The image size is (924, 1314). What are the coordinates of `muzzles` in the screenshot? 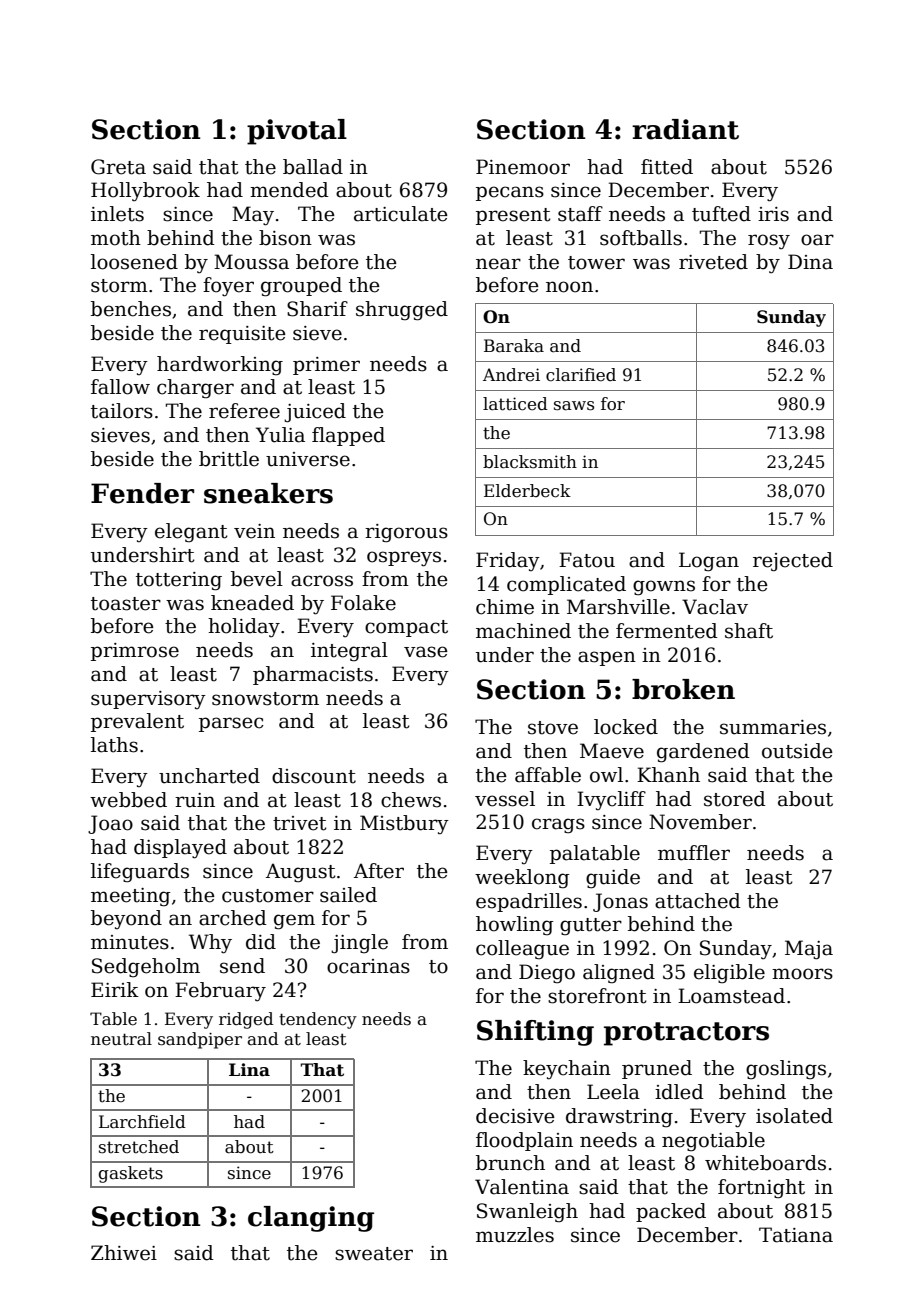 It's located at (515, 1235).
